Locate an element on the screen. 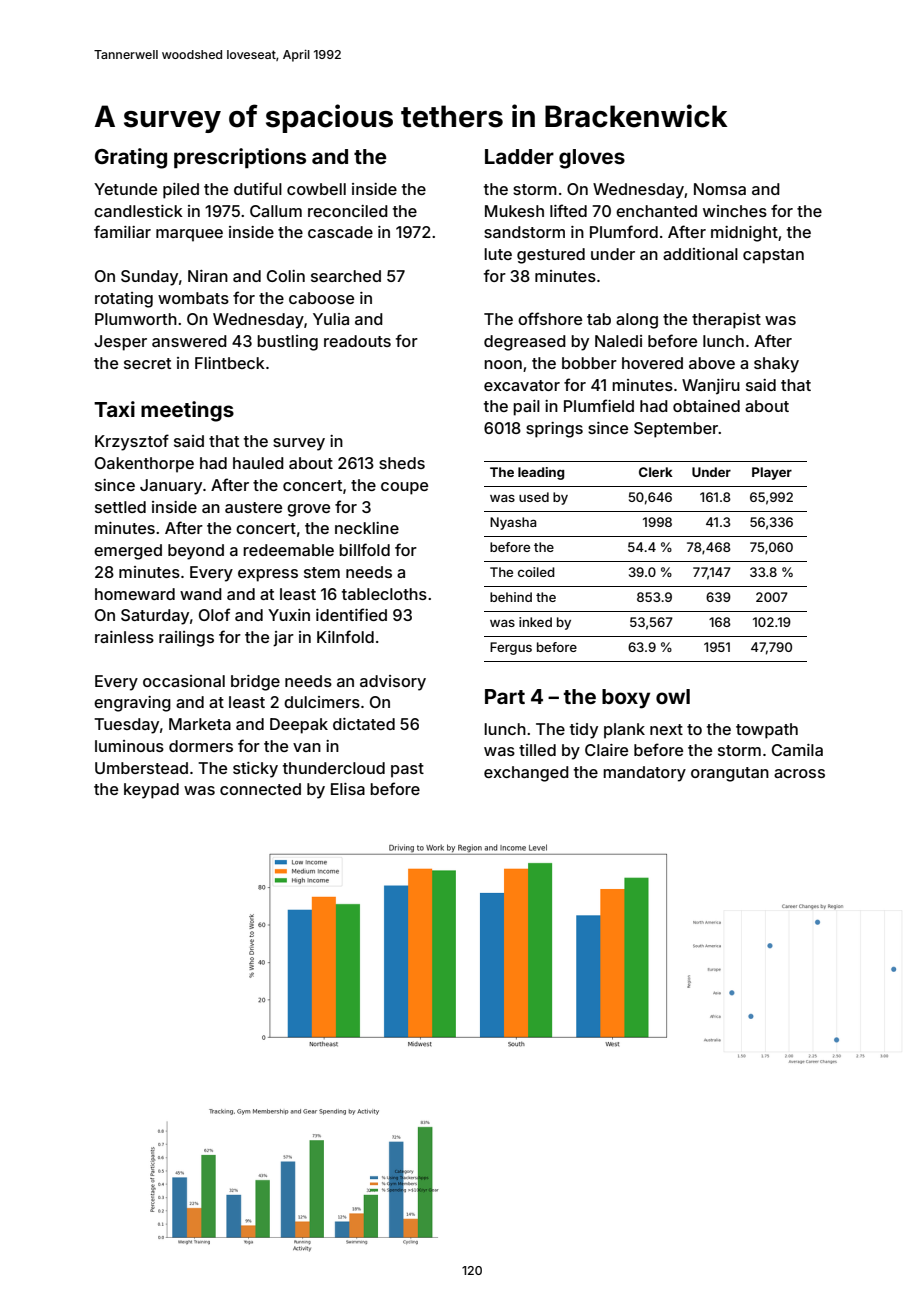  redeemable is located at coordinates (288, 550).
